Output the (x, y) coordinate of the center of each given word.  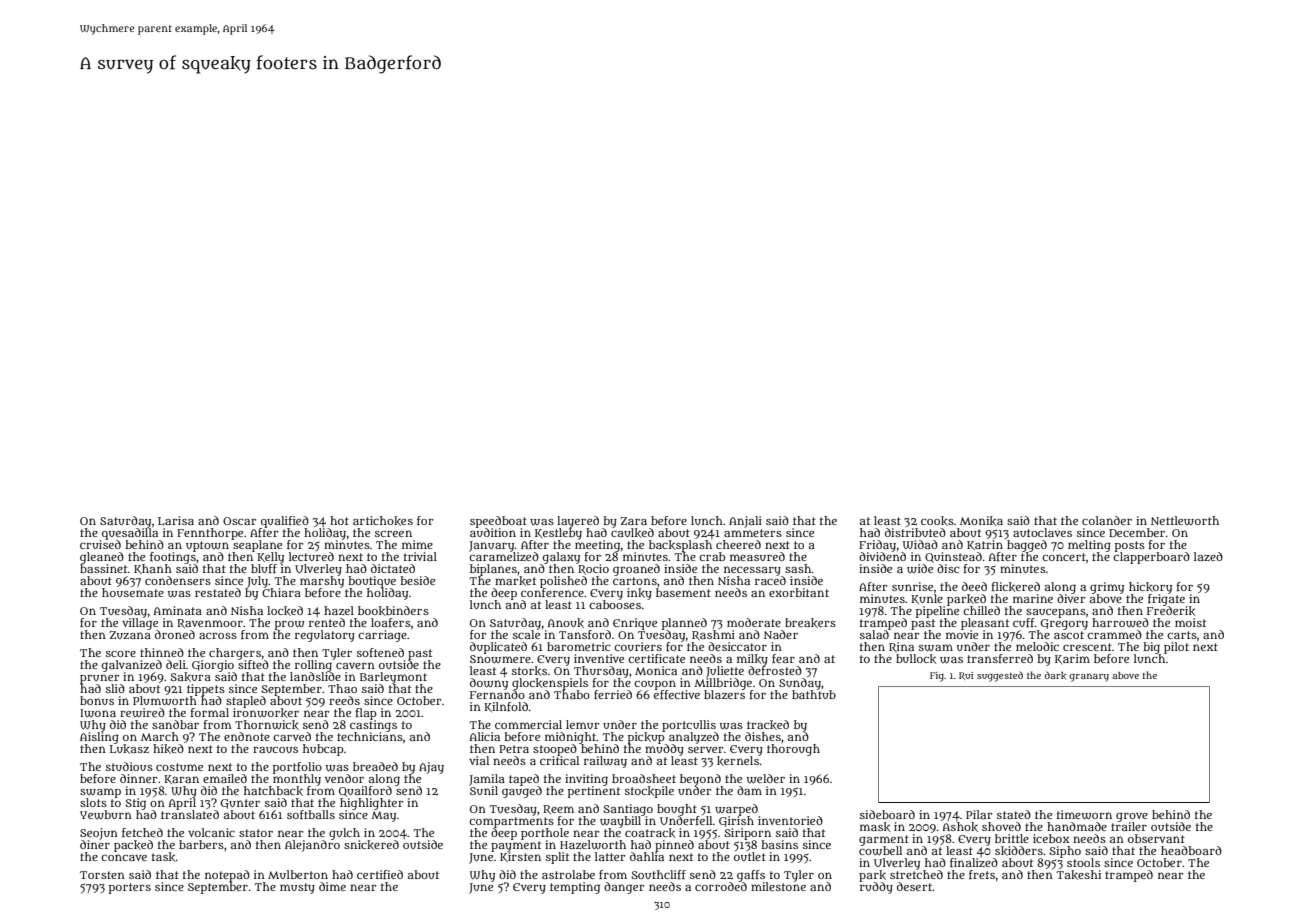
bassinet (104, 568)
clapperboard (1151, 558)
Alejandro (312, 846)
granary (1089, 677)
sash (798, 568)
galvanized (132, 666)
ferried (613, 694)
